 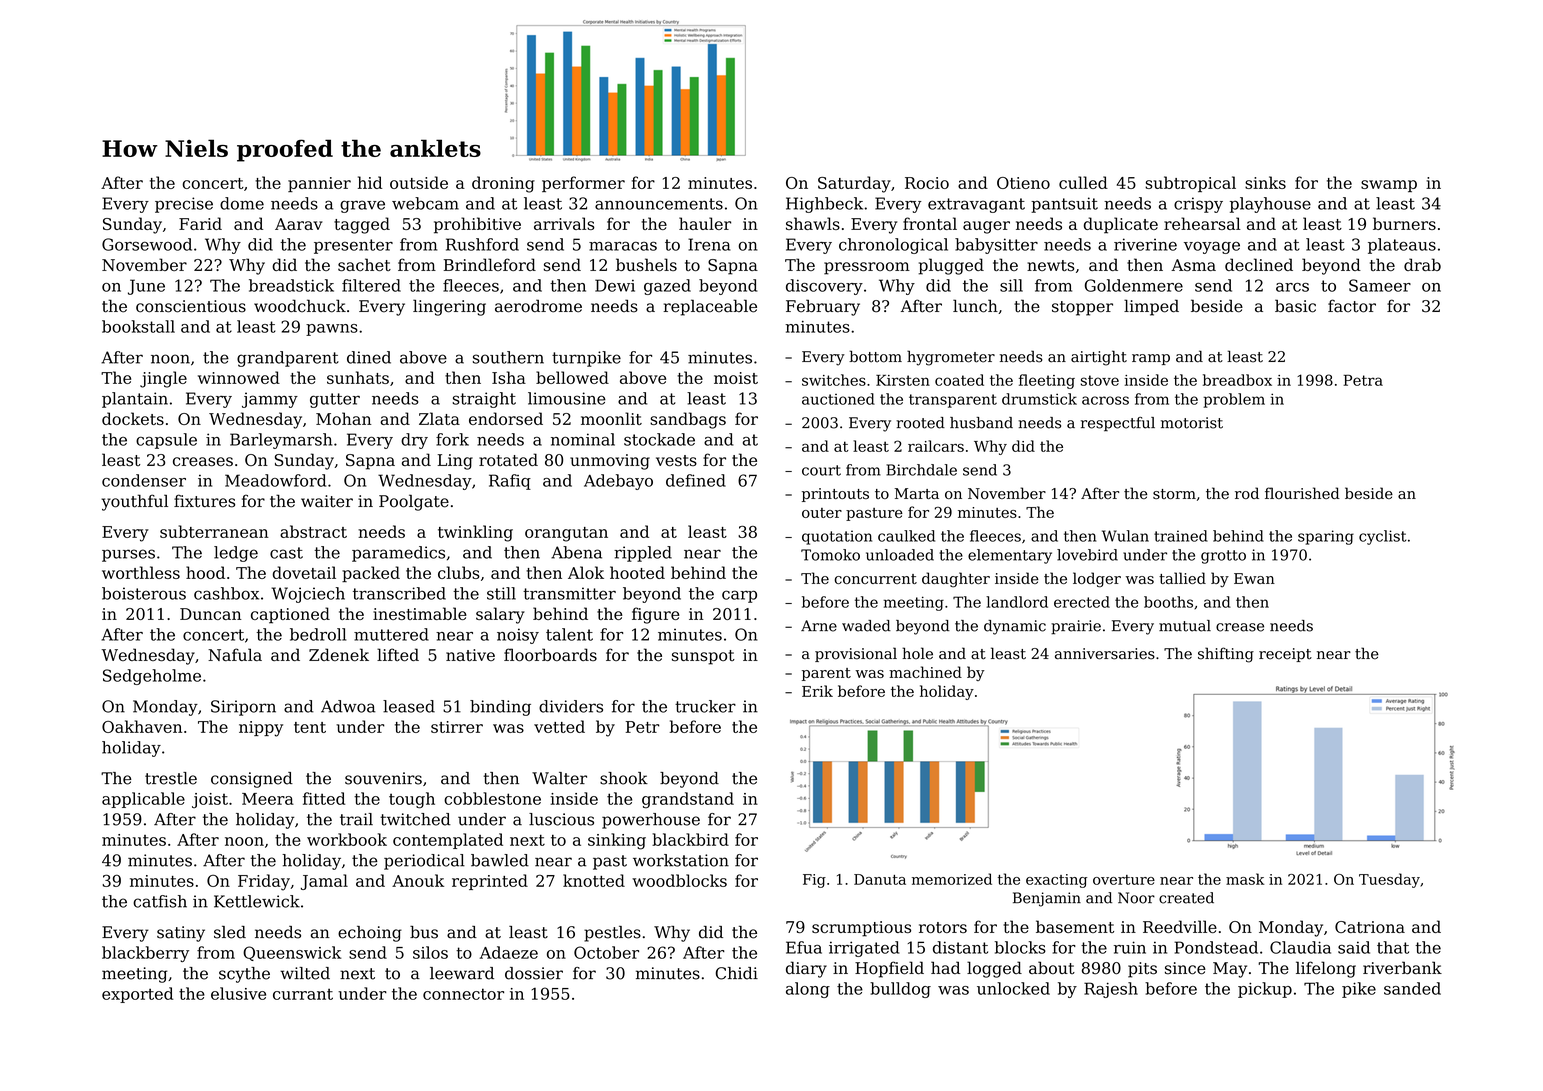 I want to click on performer, so click(x=583, y=184).
